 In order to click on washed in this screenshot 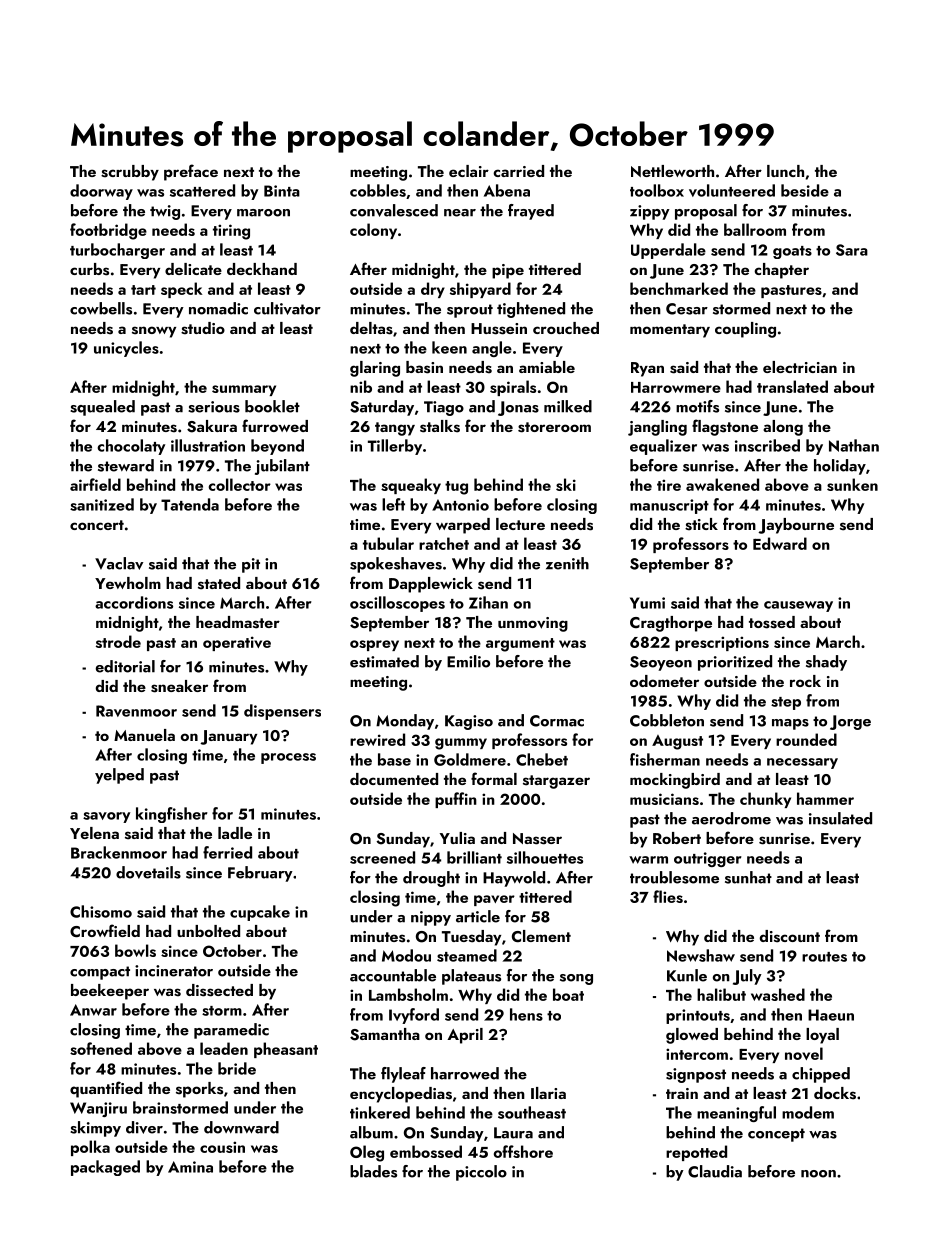, I will do `click(778, 994)`.
